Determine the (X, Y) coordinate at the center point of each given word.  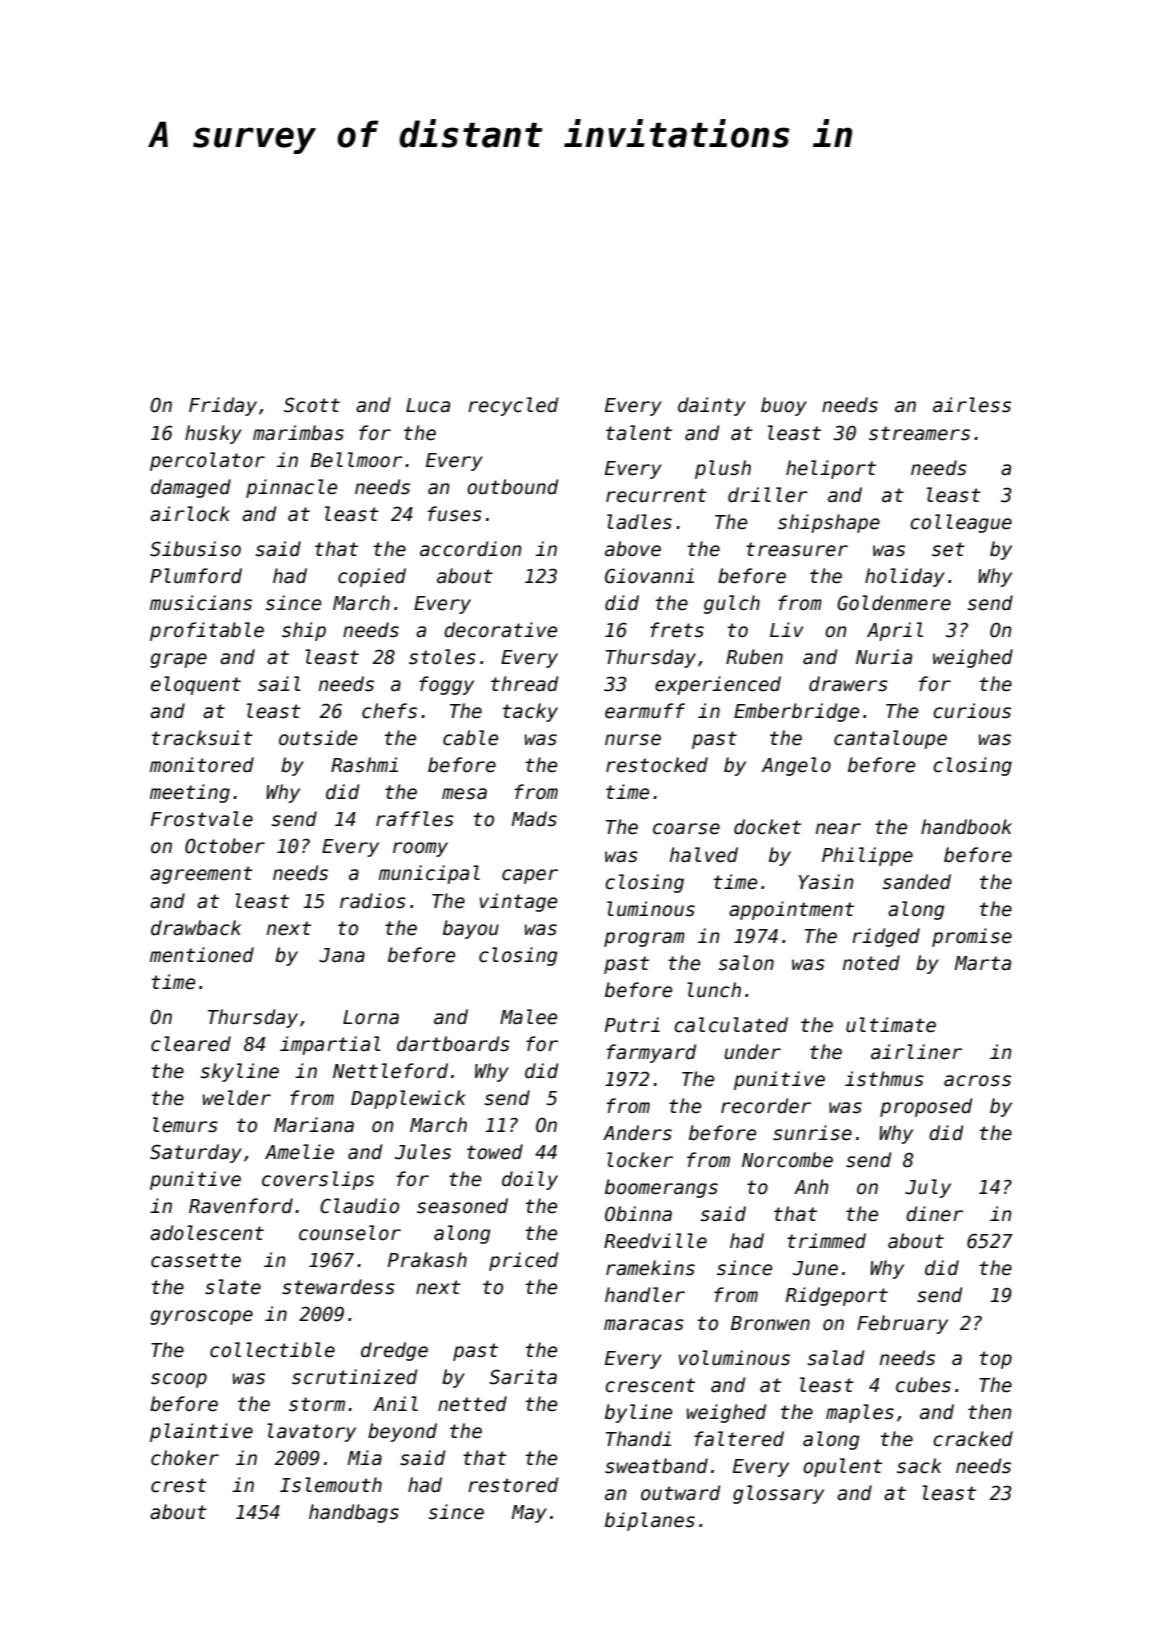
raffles (415, 819)
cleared (191, 1044)
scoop (179, 1380)
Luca (428, 405)
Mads (534, 819)
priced (523, 1261)
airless (972, 405)
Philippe (867, 856)
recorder (766, 1106)
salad (836, 1358)
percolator (207, 461)
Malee (528, 1017)
